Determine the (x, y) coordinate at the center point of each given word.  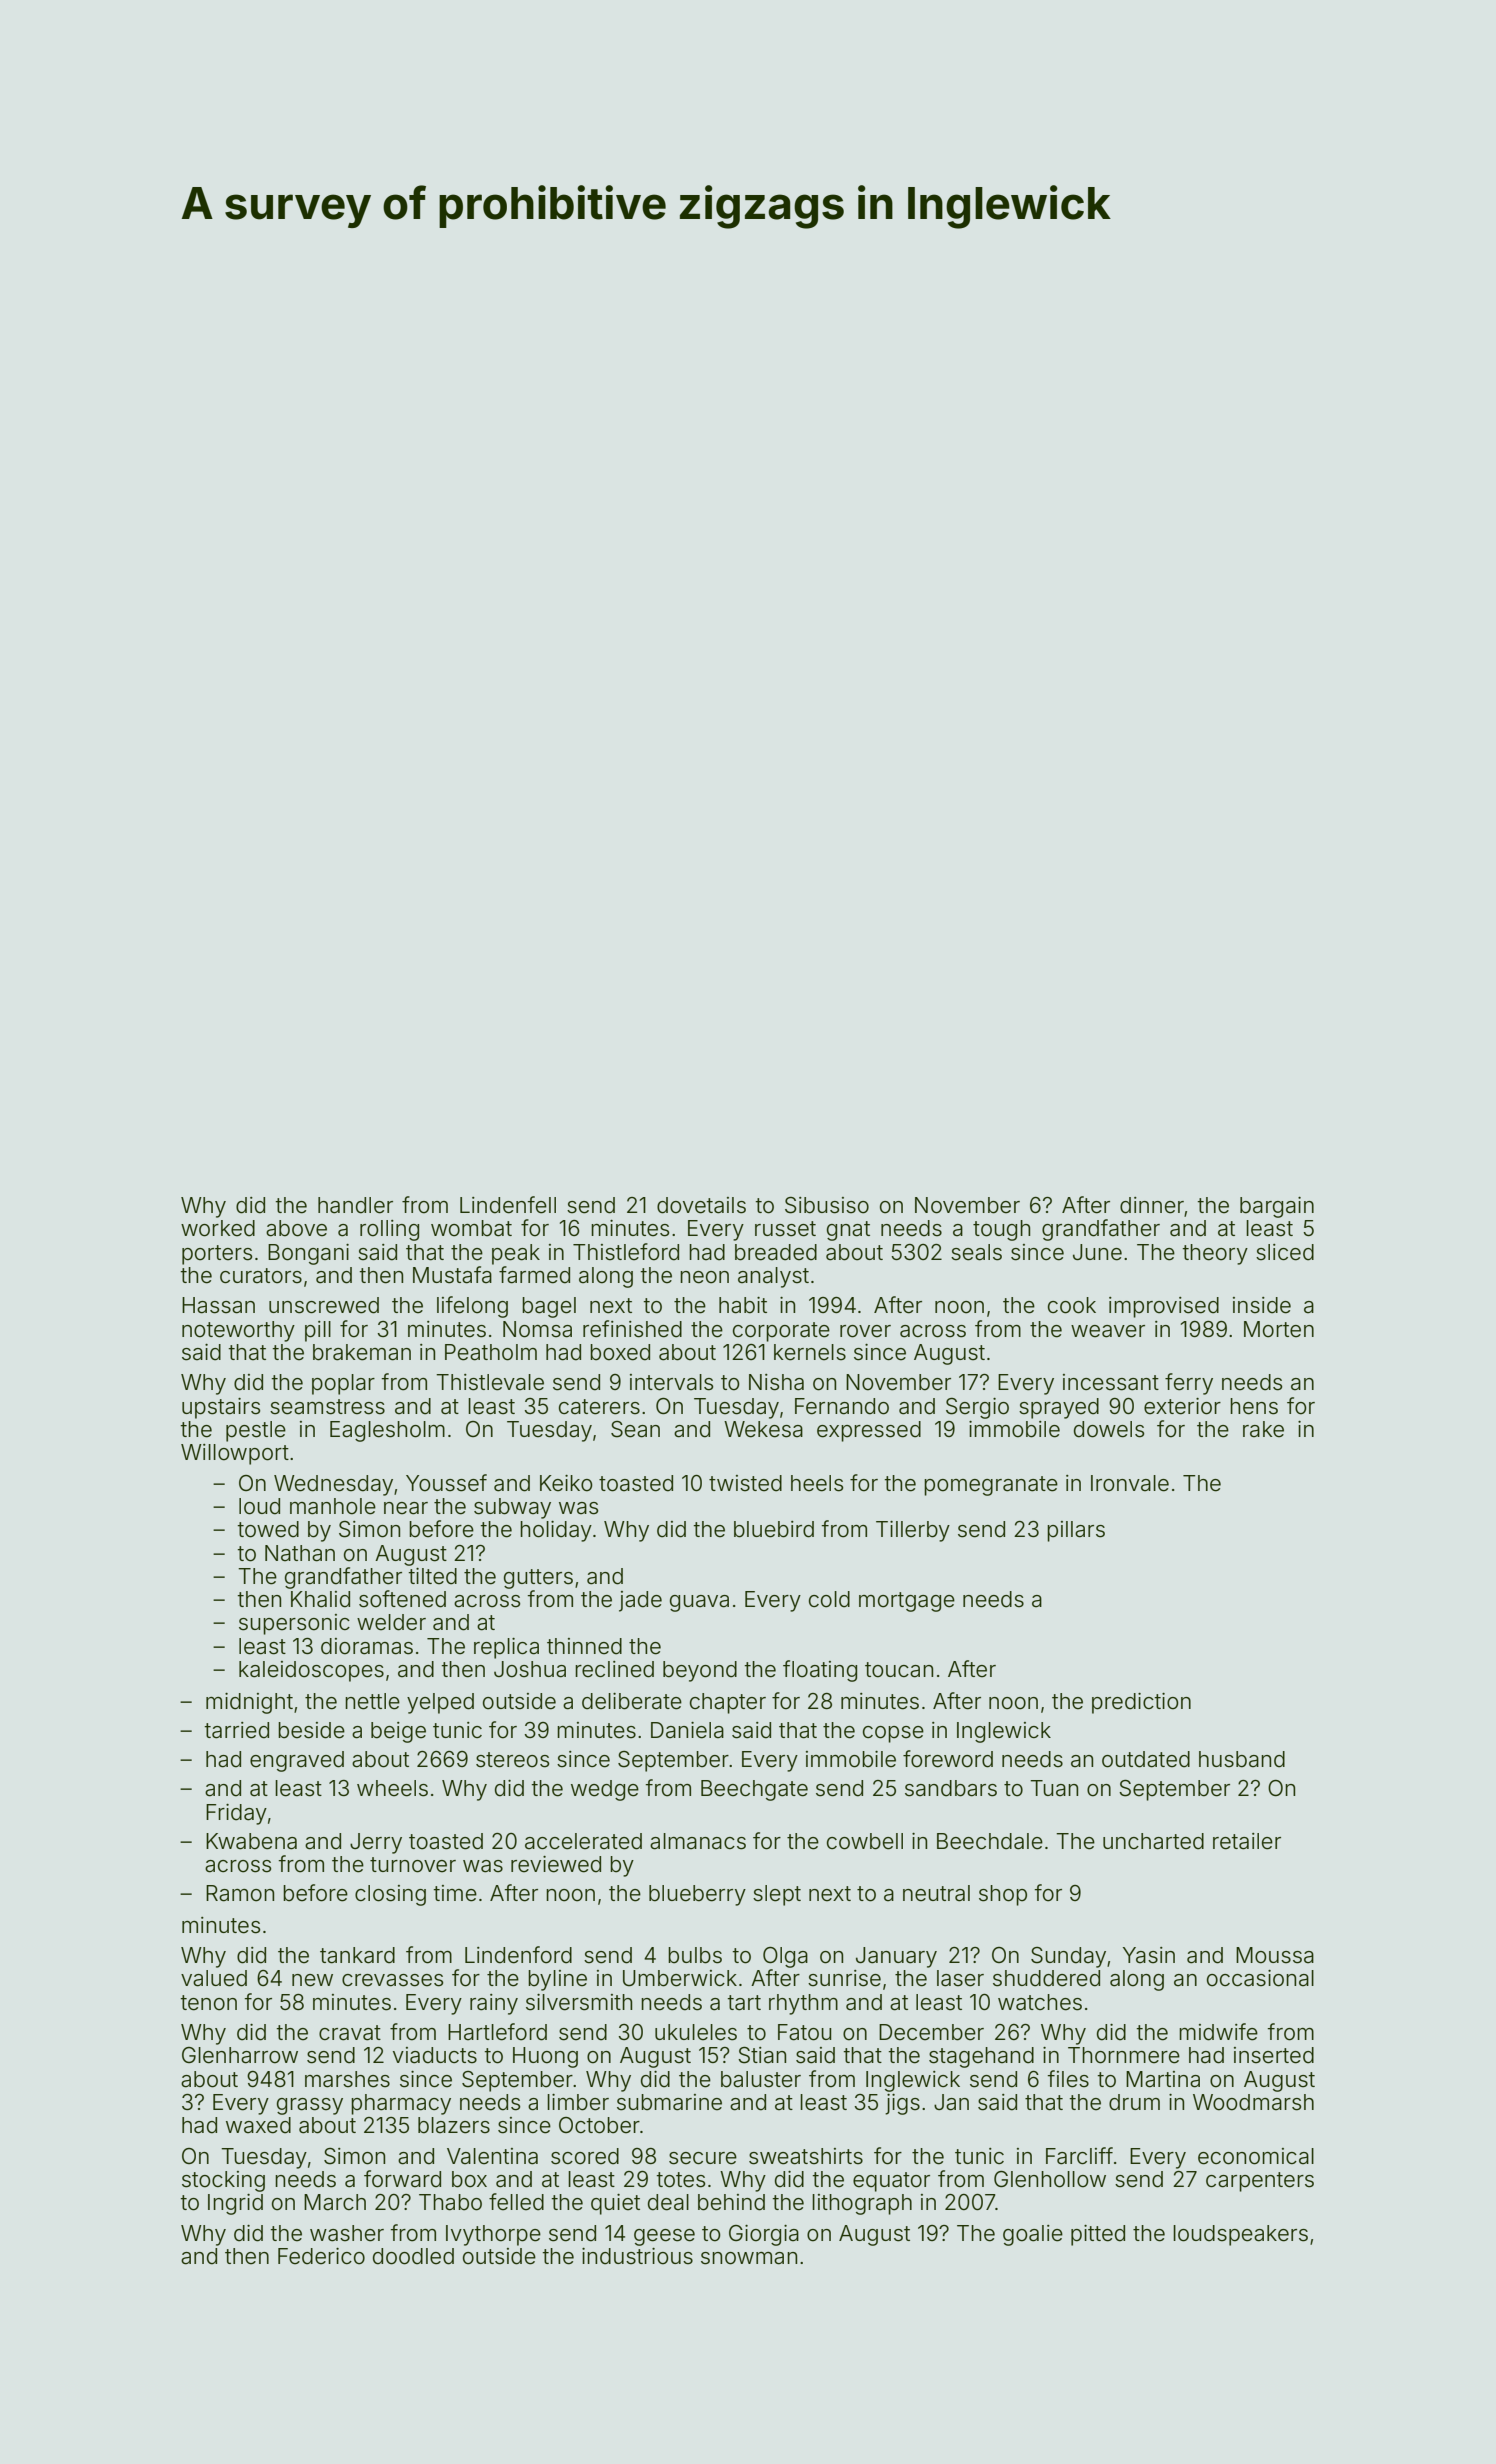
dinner (1152, 1205)
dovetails (701, 1205)
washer (347, 2233)
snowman (749, 2258)
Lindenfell (508, 1205)
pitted (1098, 2235)
